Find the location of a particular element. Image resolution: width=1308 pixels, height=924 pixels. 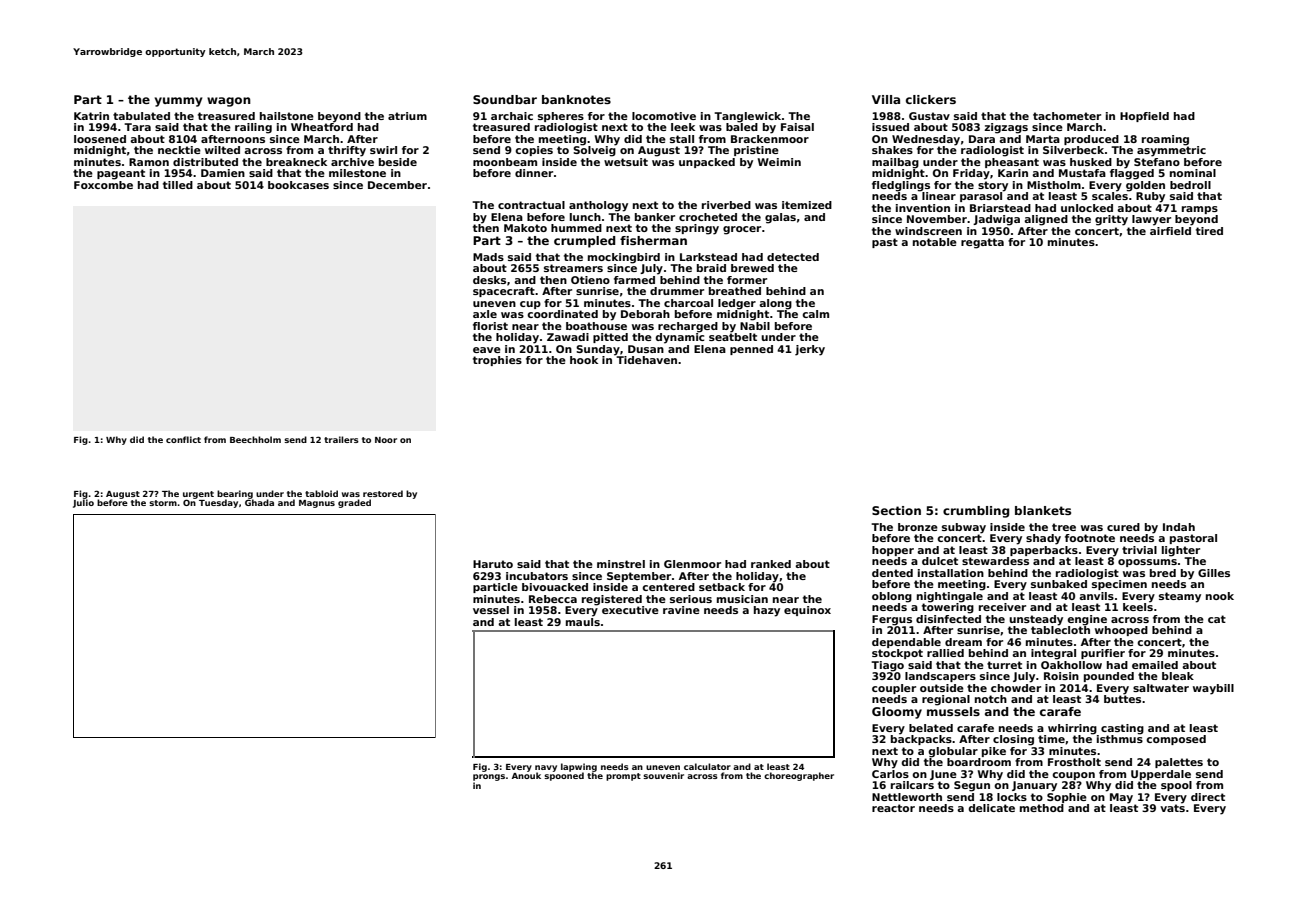

airfield is located at coordinates (1170, 231).
